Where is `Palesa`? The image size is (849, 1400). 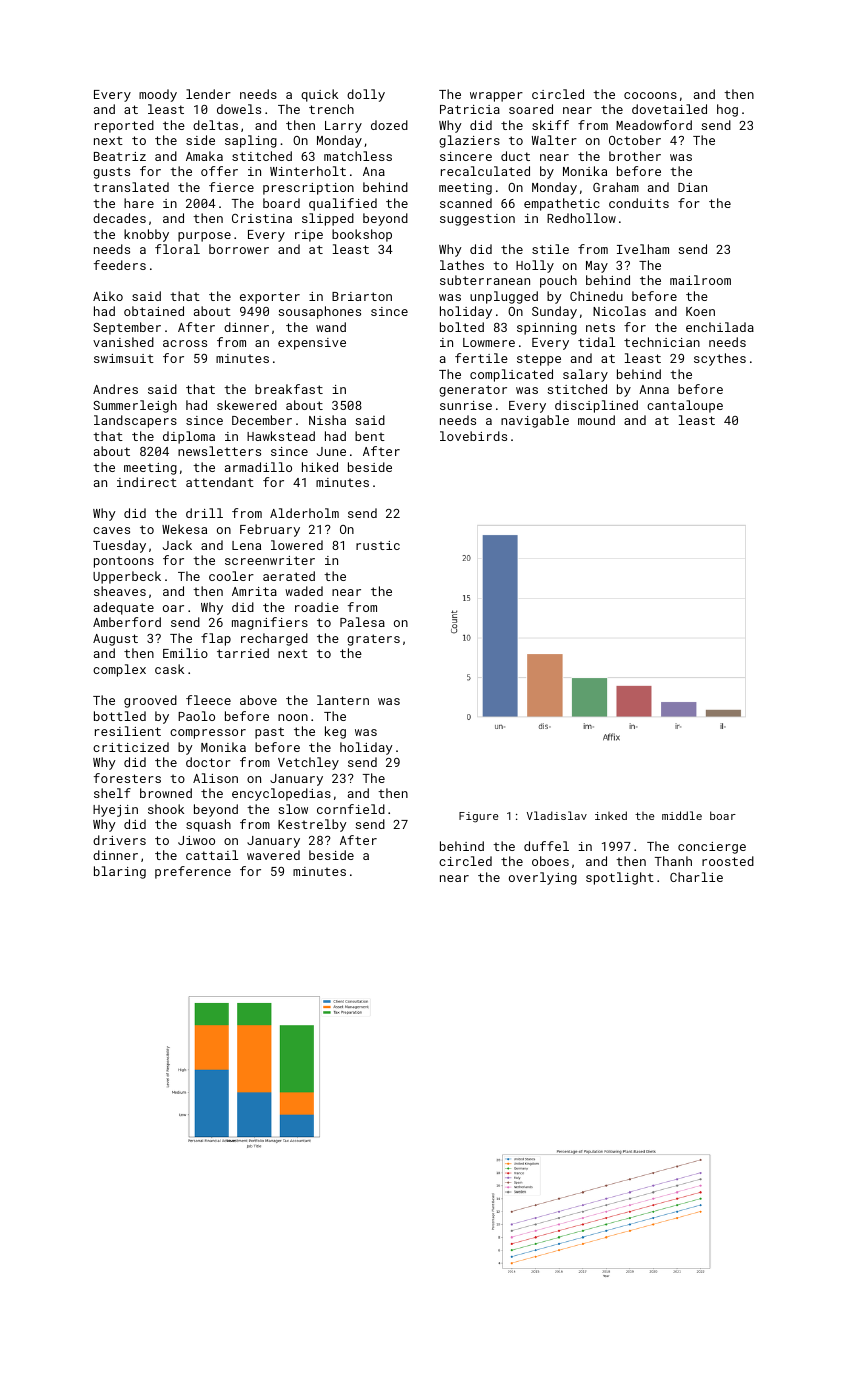
Palesa is located at coordinates (362, 622).
